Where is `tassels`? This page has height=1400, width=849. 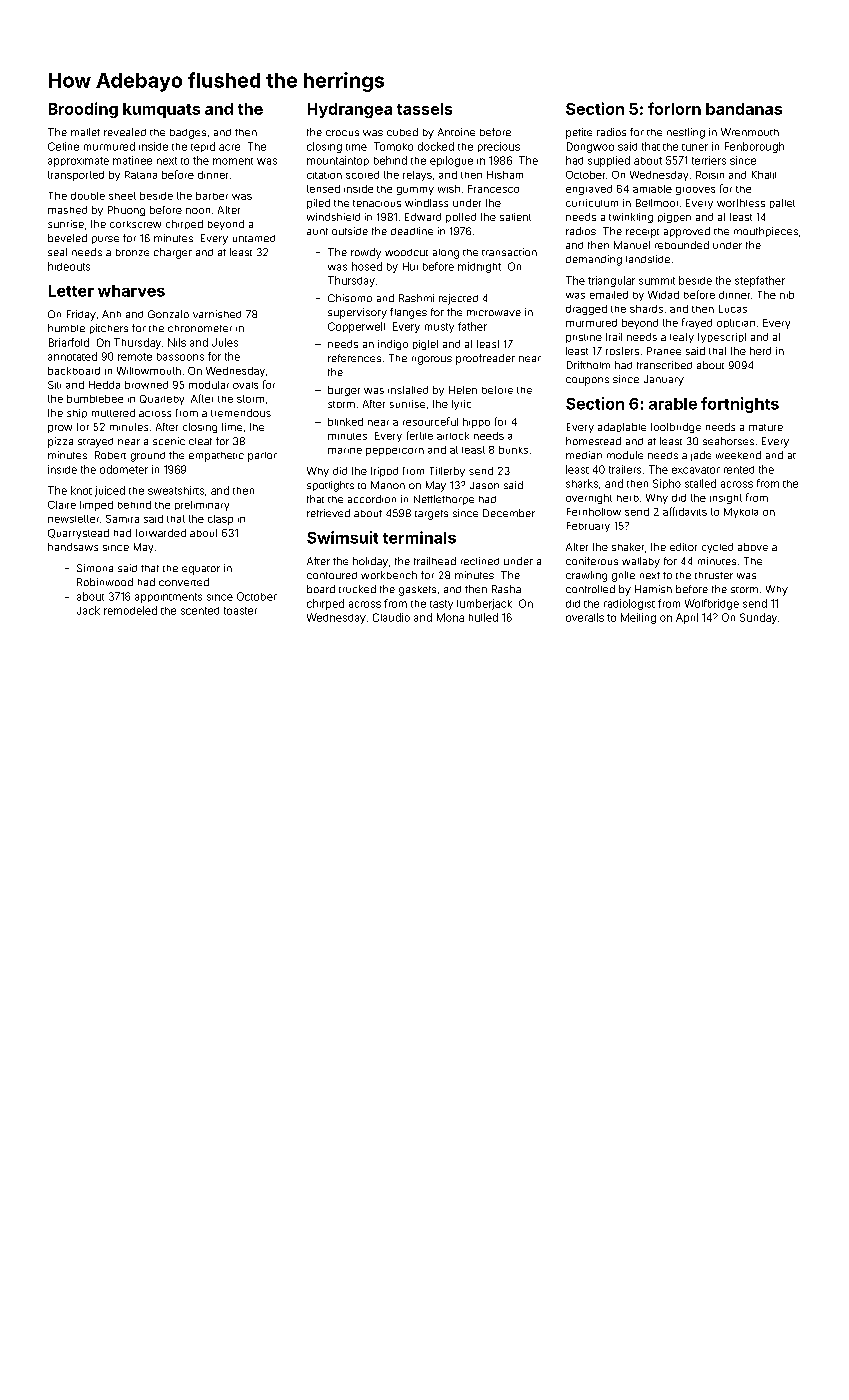
tassels is located at coordinates (424, 109).
